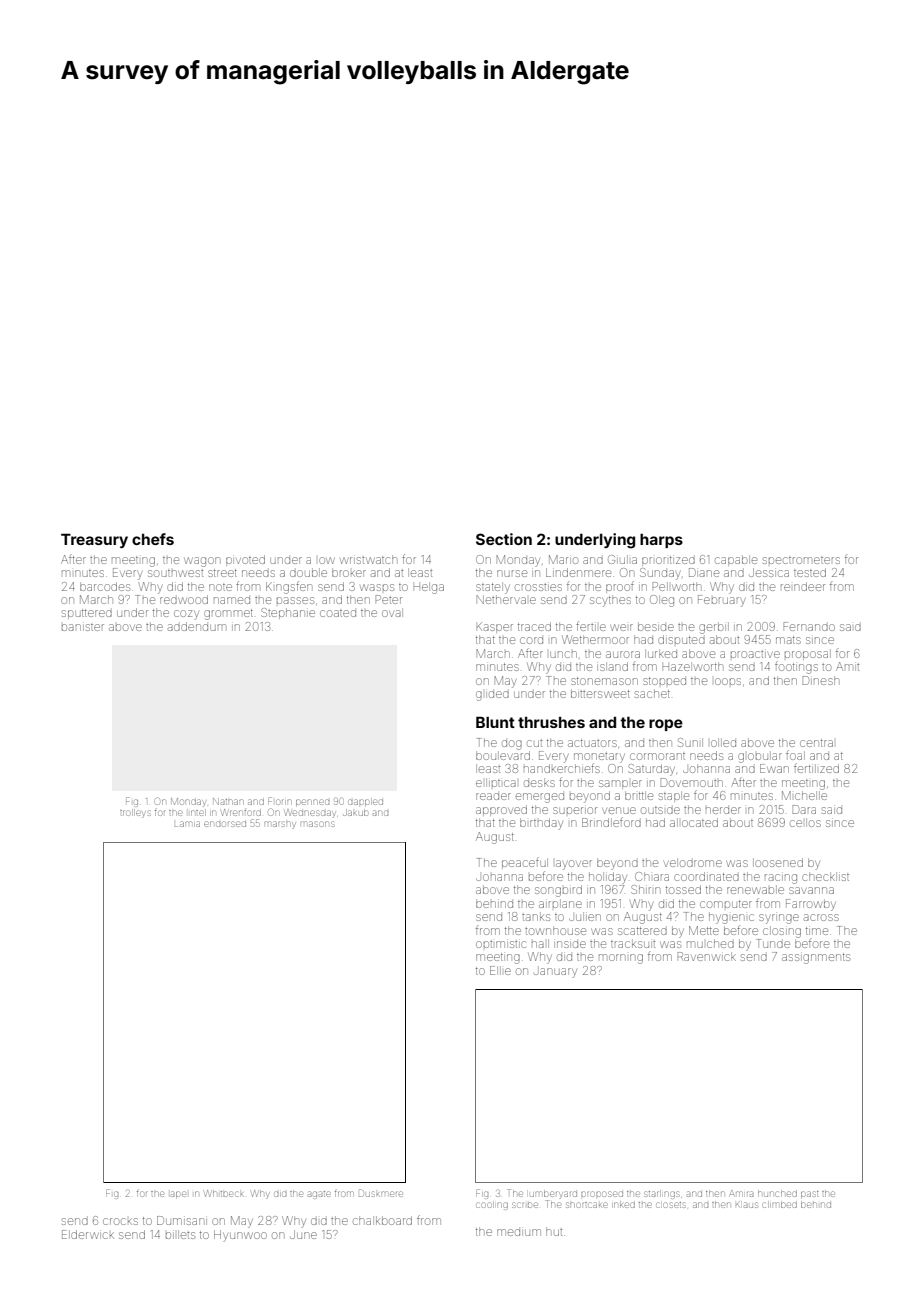 The image size is (924, 1308). Describe the element at coordinates (153, 539) in the image. I see `chefs` at that location.
